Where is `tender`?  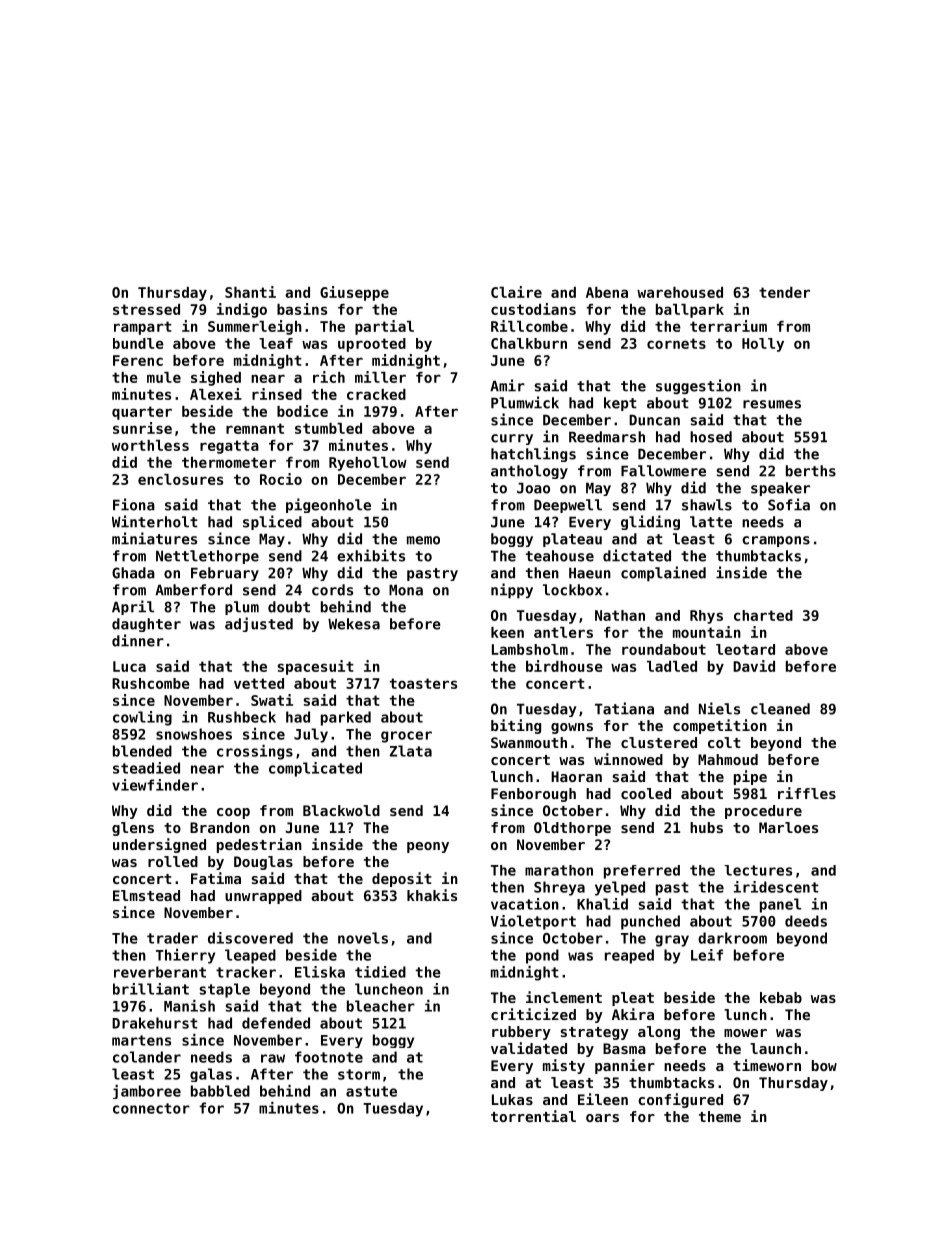
tender is located at coordinates (784, 292).
